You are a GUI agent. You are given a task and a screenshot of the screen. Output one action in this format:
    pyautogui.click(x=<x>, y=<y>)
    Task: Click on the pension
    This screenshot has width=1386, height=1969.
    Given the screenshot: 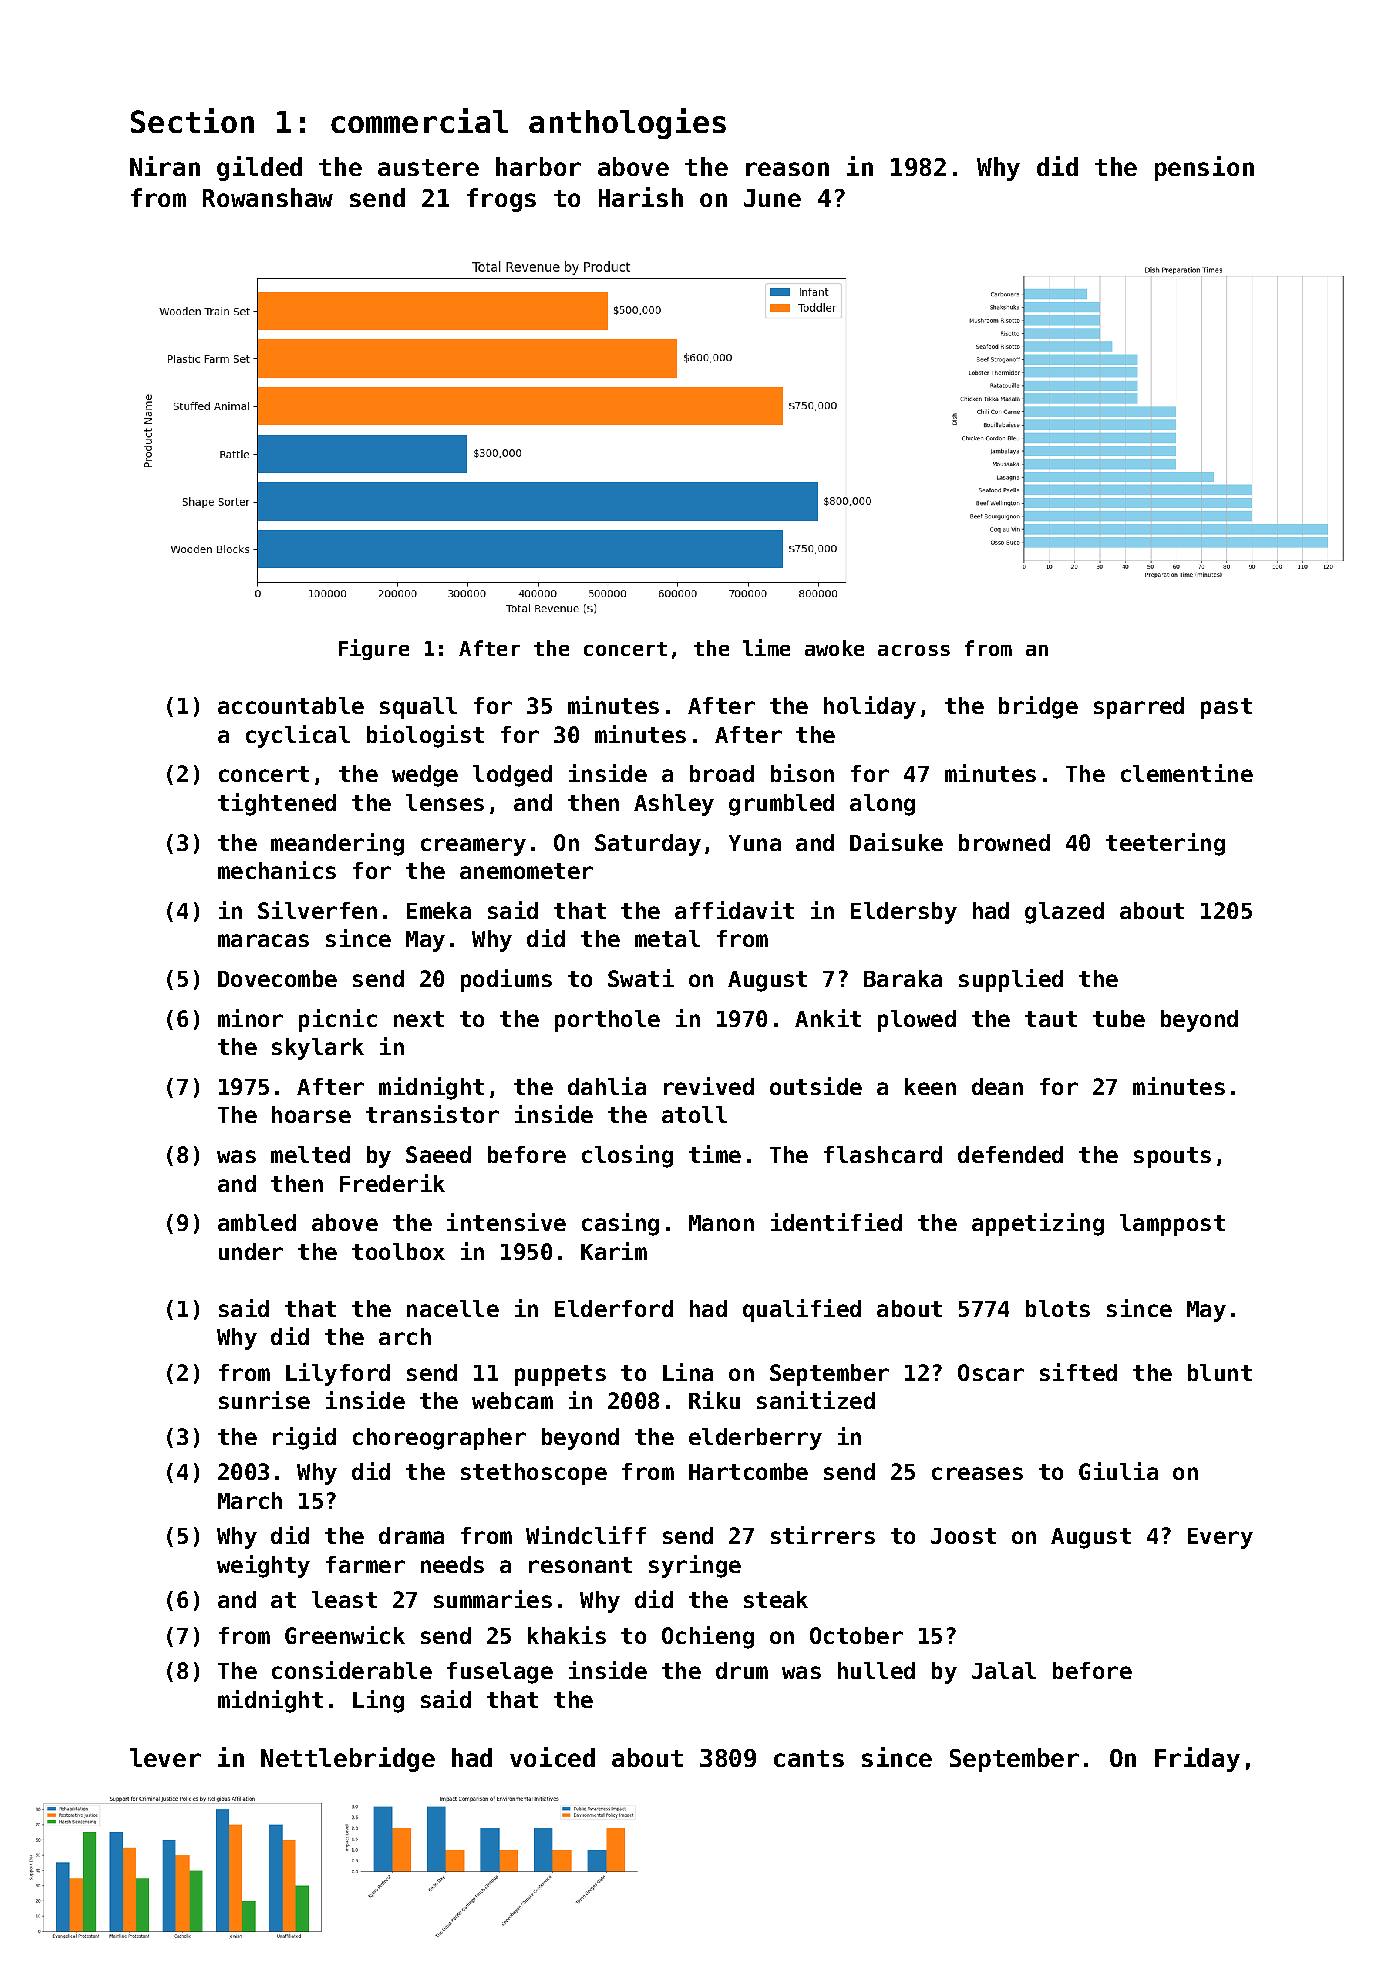 What is the action you would take?
    pyautogui.click(x=1204, y=168)
